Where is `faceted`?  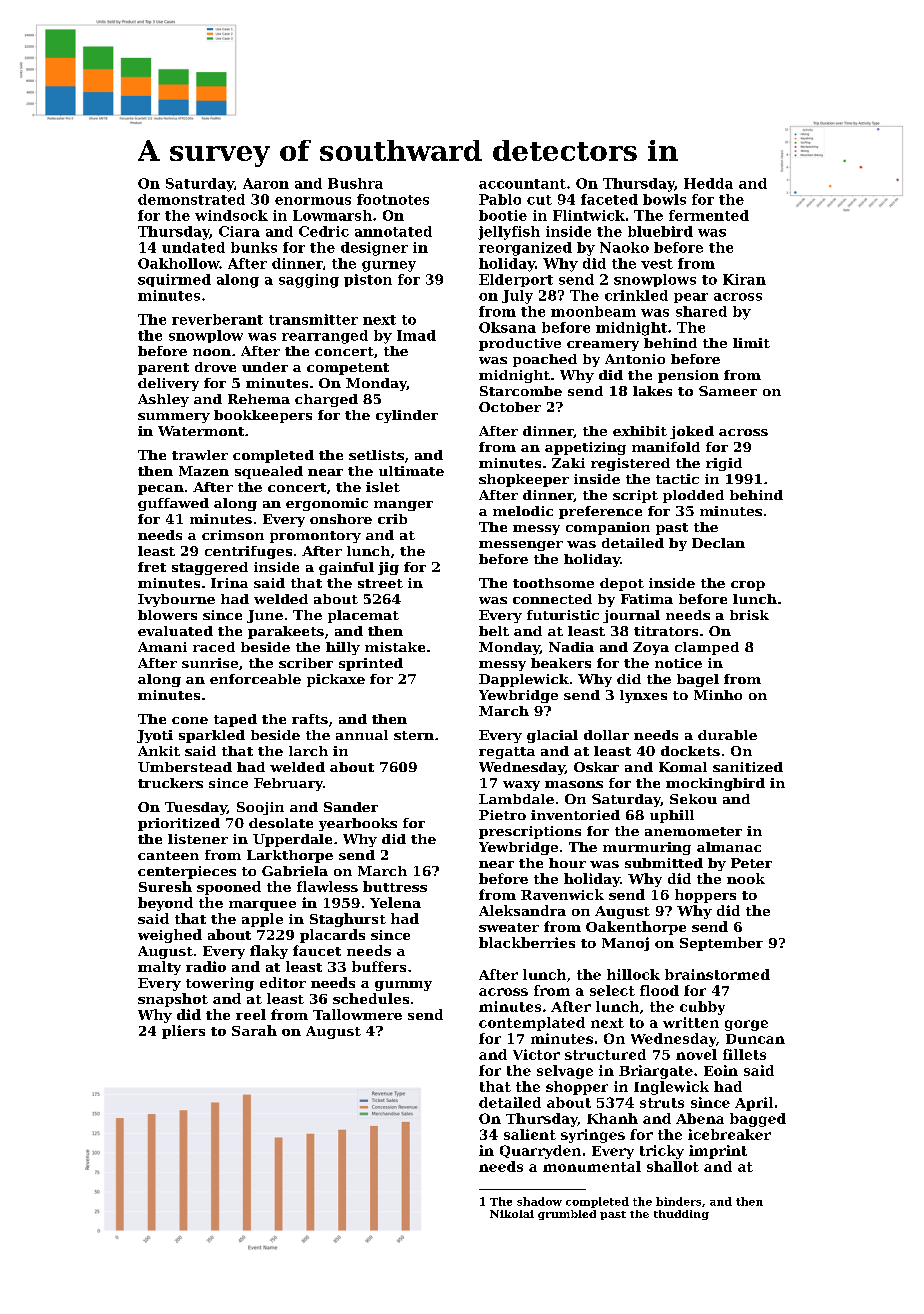
faceted is located at coordinates (609, 199).
